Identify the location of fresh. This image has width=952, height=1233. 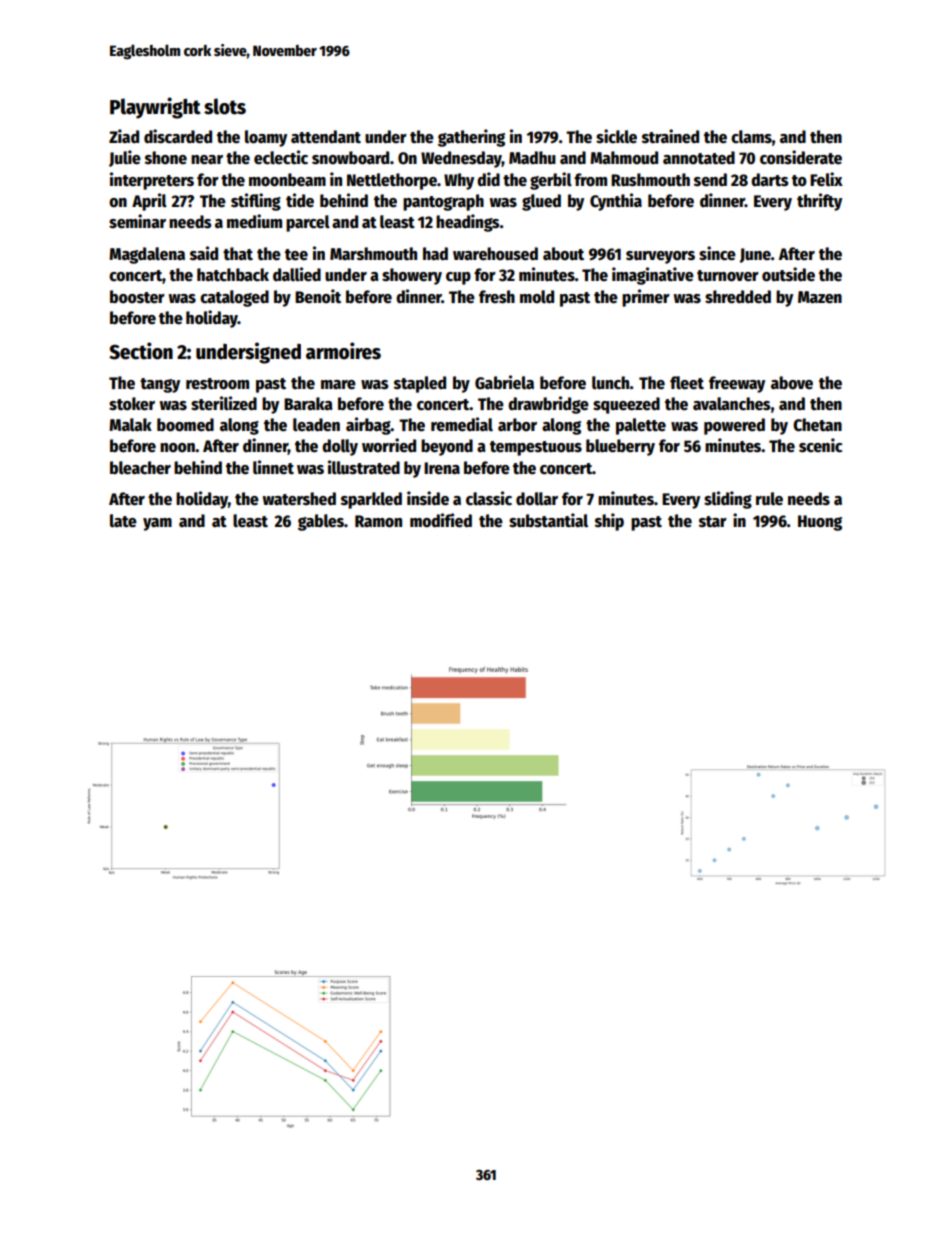
(497, 297).
